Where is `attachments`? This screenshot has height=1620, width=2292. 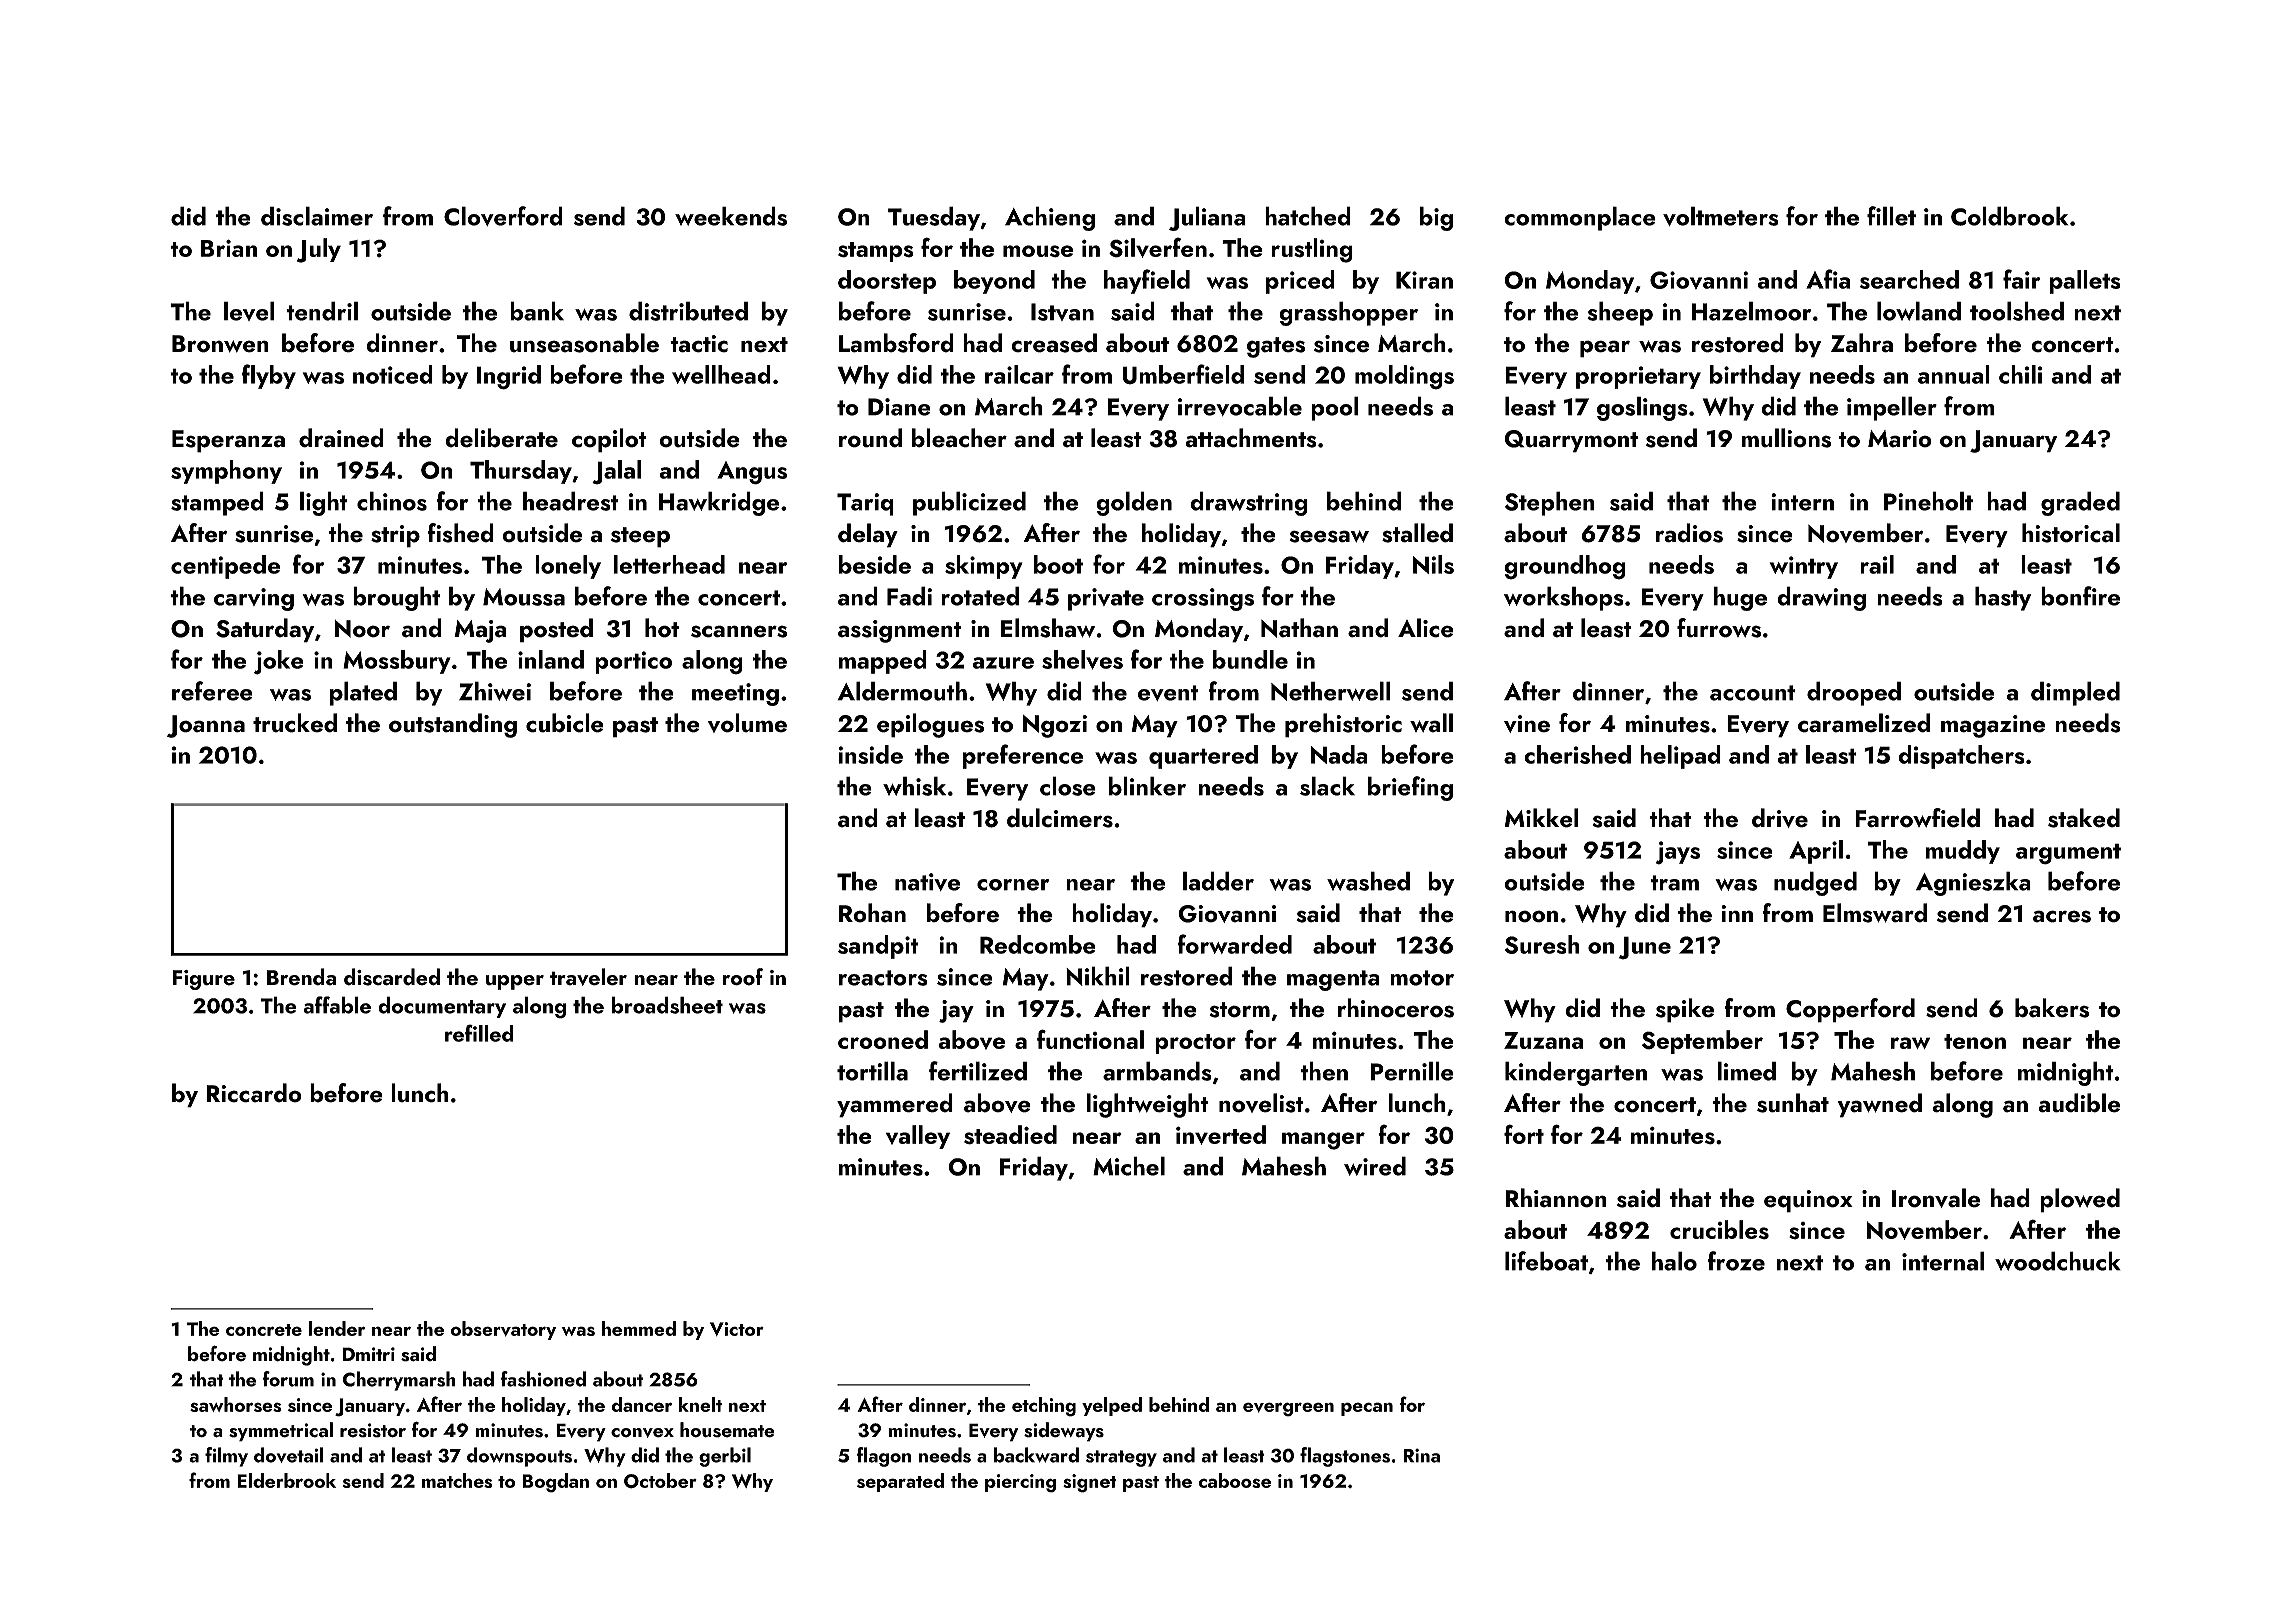 attachments is located at coordinates (1251, 438).
